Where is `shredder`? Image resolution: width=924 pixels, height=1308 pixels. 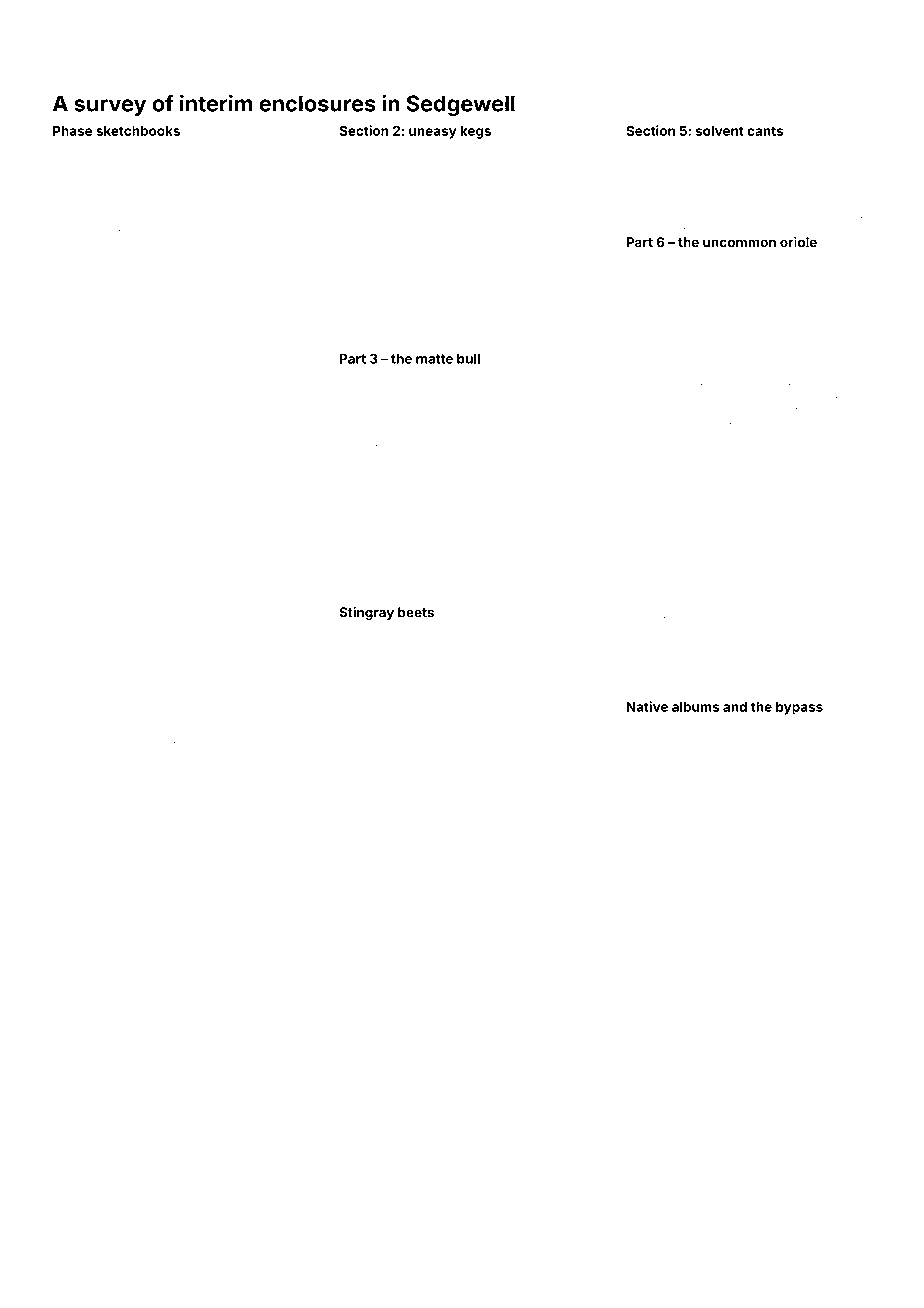
shredder is located at coordinates (74, 753).
